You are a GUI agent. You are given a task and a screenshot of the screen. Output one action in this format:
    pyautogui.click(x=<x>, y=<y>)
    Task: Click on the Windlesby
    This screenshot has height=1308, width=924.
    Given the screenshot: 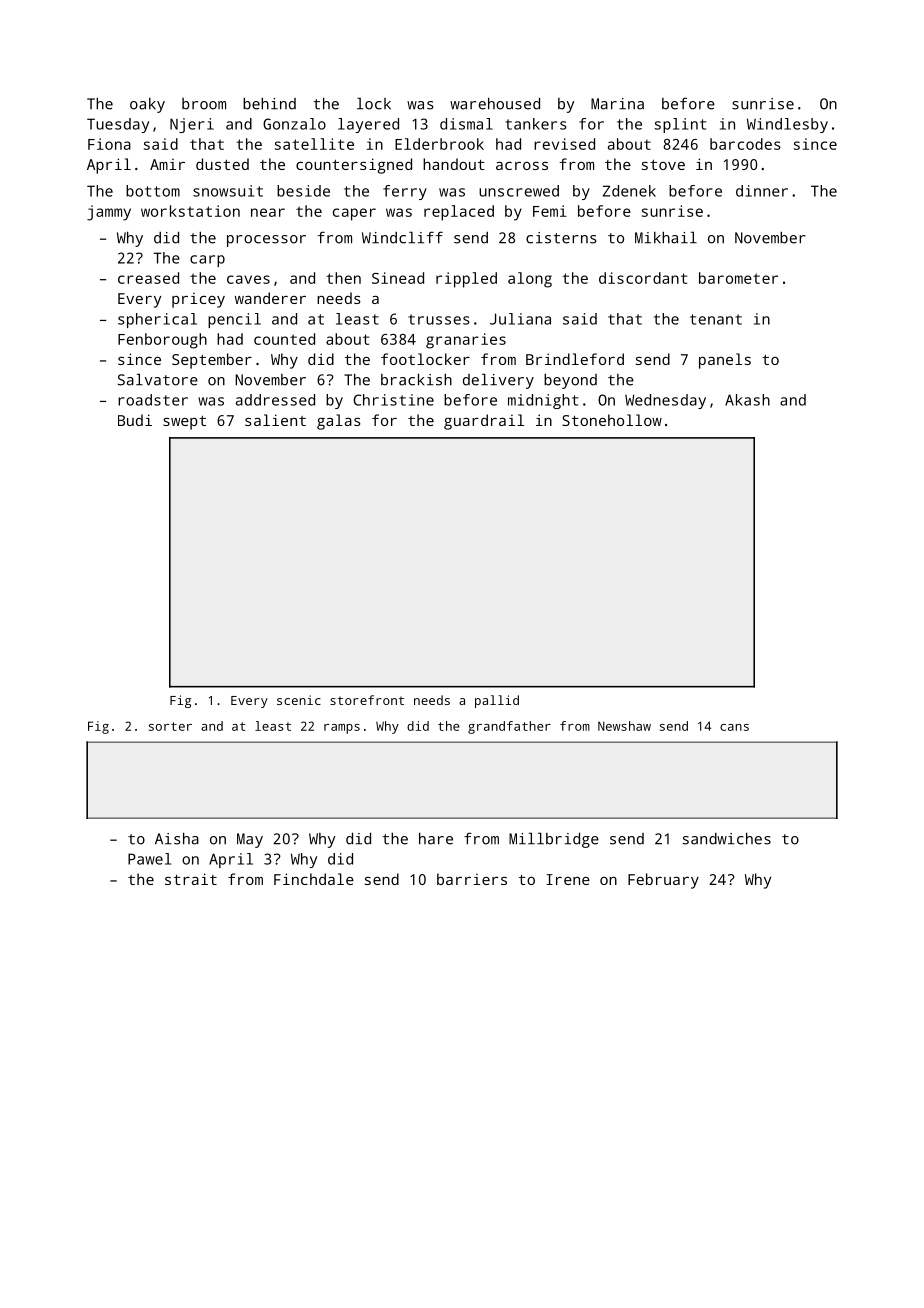 What is the action you would take?
    pyautogui.click(x=787, y=125)
